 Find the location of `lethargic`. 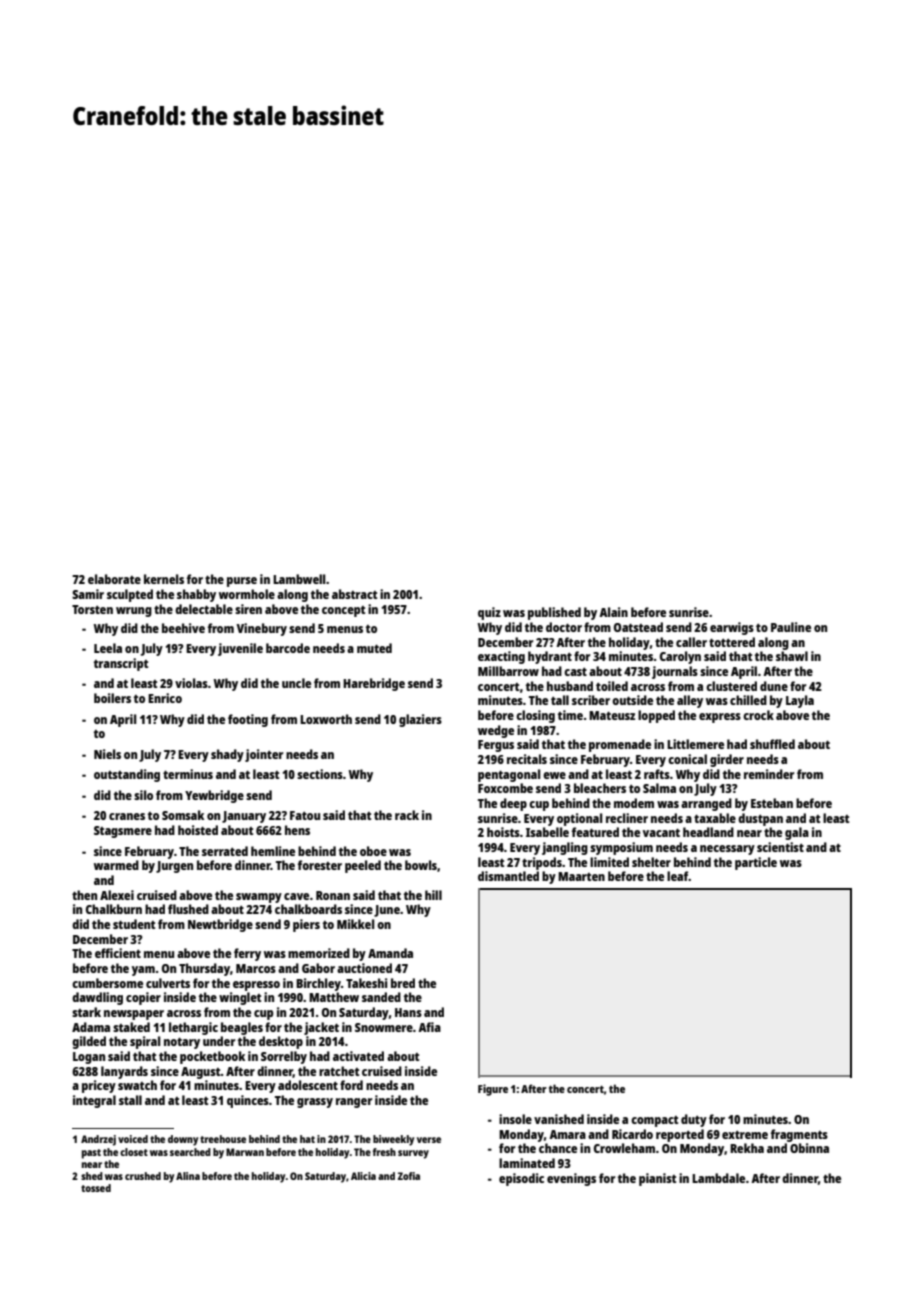

lethargic is located at coordinates (193, 1028).
